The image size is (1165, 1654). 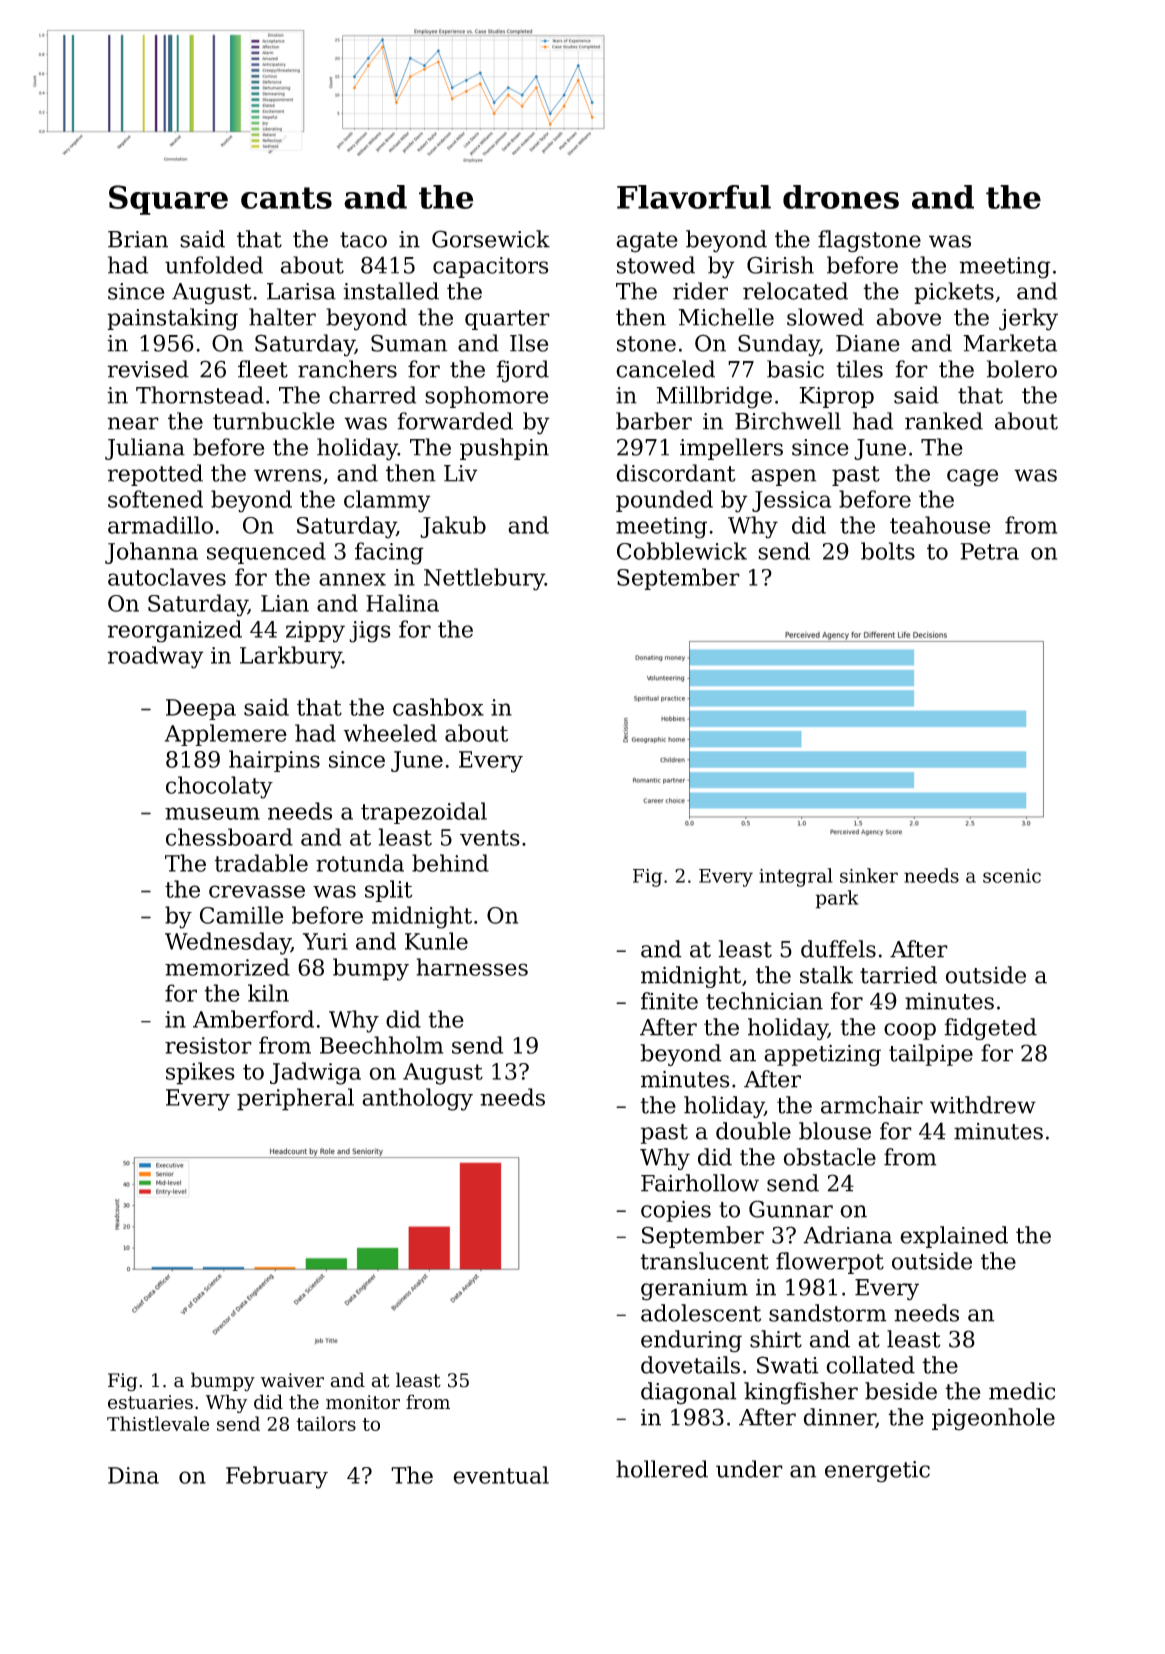 What do you see at coordinates (954, 1237) in the screenshot?
I see `explained` at bounding box center [954, 1237].
